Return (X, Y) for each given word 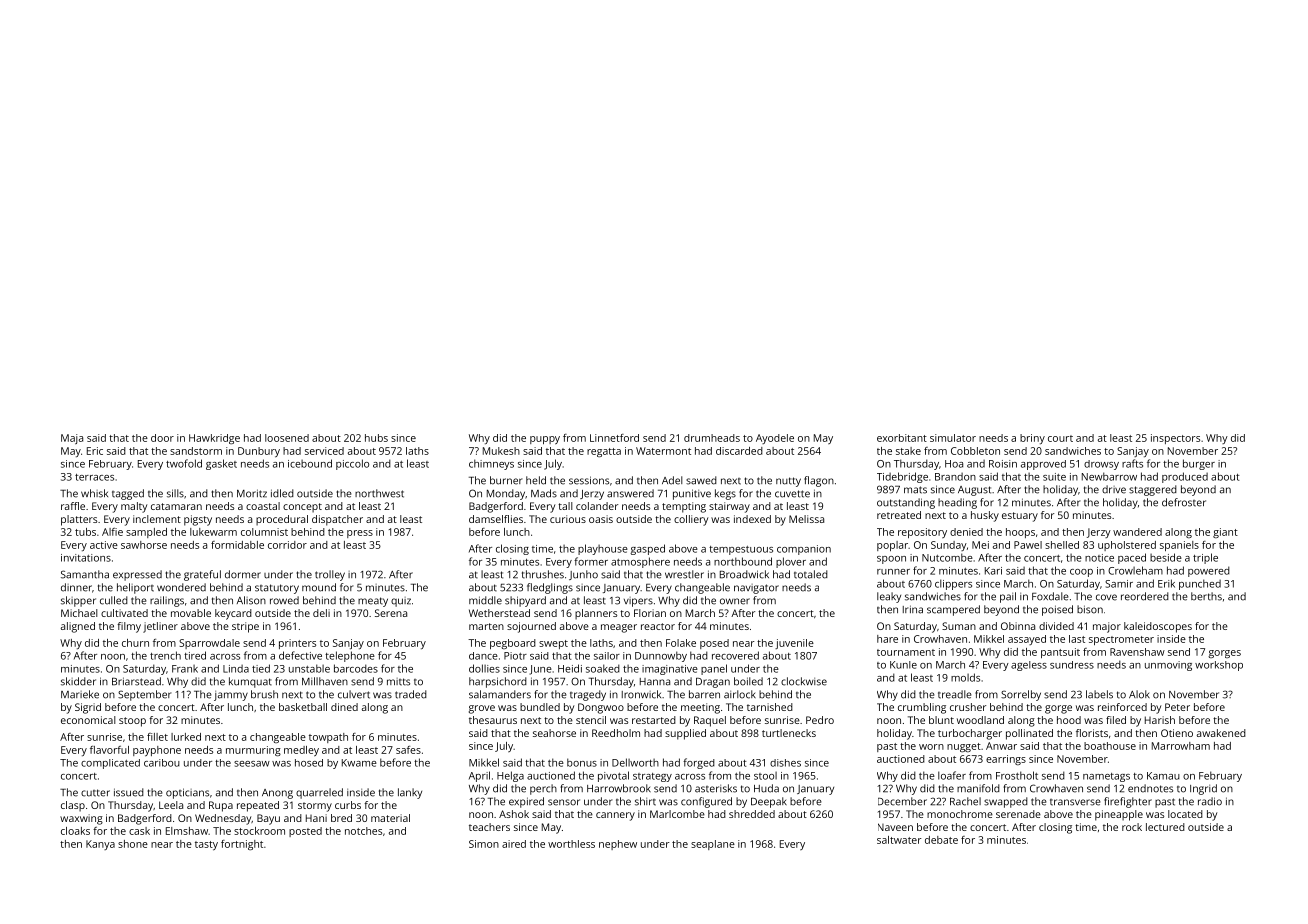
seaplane (713, 845)
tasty (206, 846)
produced (1185, 477)
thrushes (543, 574)
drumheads (712, 438)
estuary (1020, 517)
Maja (72, 439)
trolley (330, 575)
